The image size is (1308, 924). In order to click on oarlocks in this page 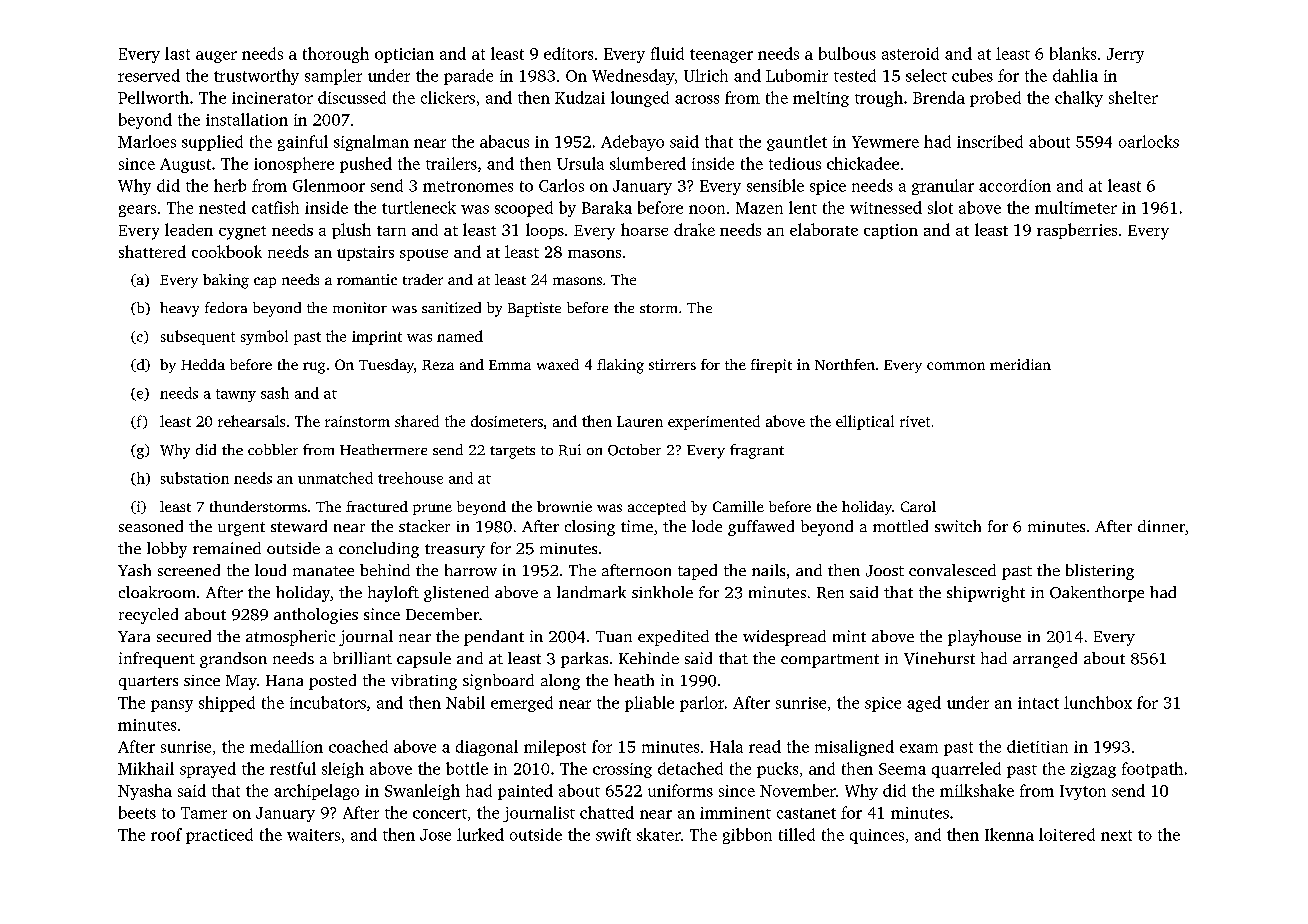, I will do `click(1149, 141)`.
